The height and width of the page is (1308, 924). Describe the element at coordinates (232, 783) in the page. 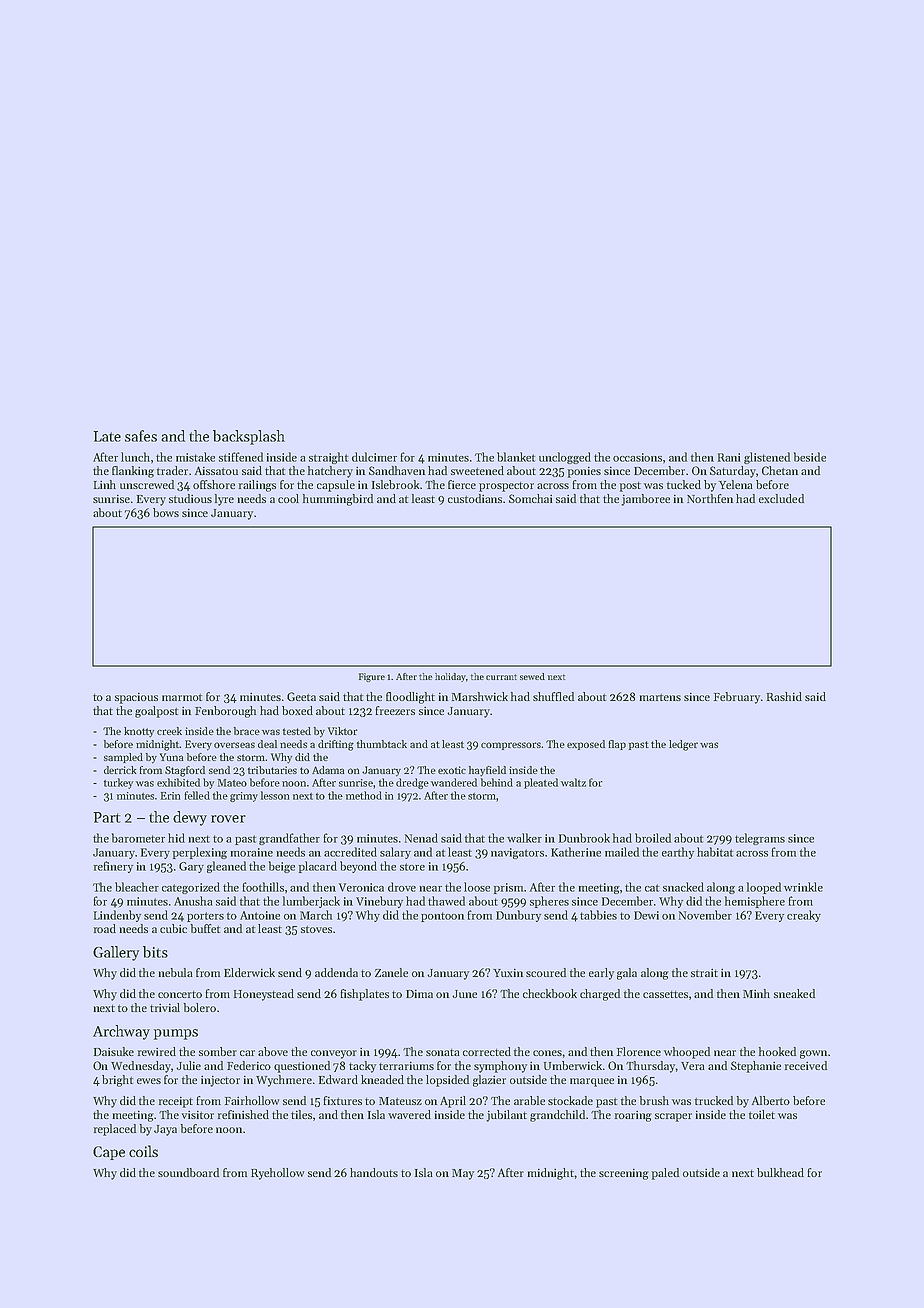

I see `Mateo` at that location.
